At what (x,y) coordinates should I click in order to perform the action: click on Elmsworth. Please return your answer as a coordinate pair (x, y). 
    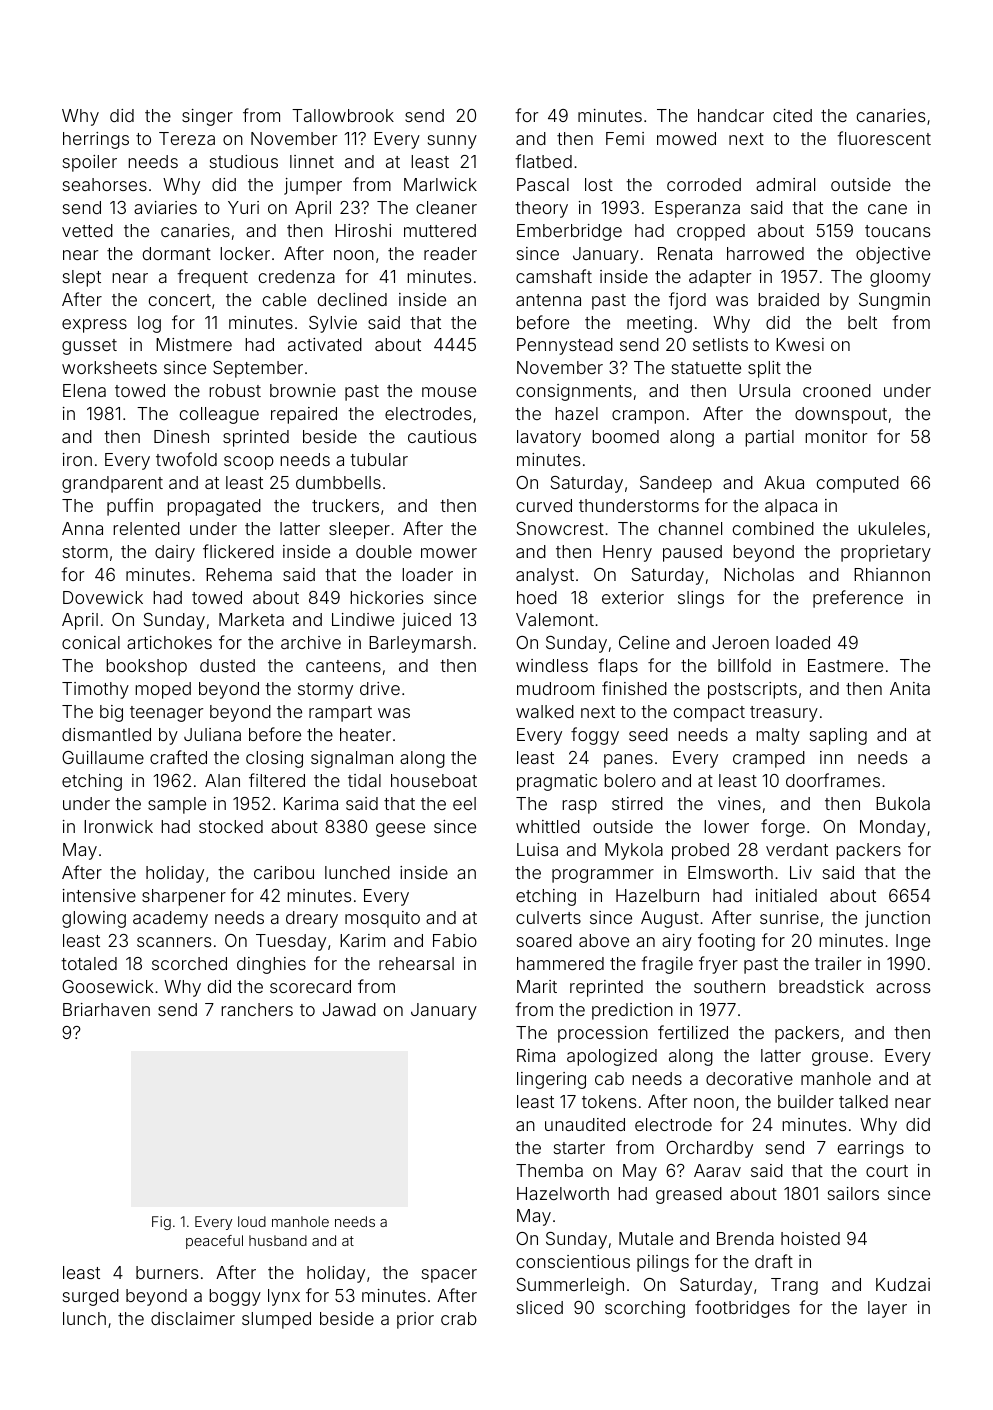
    Looking at the image, I should click on (730, 872).
